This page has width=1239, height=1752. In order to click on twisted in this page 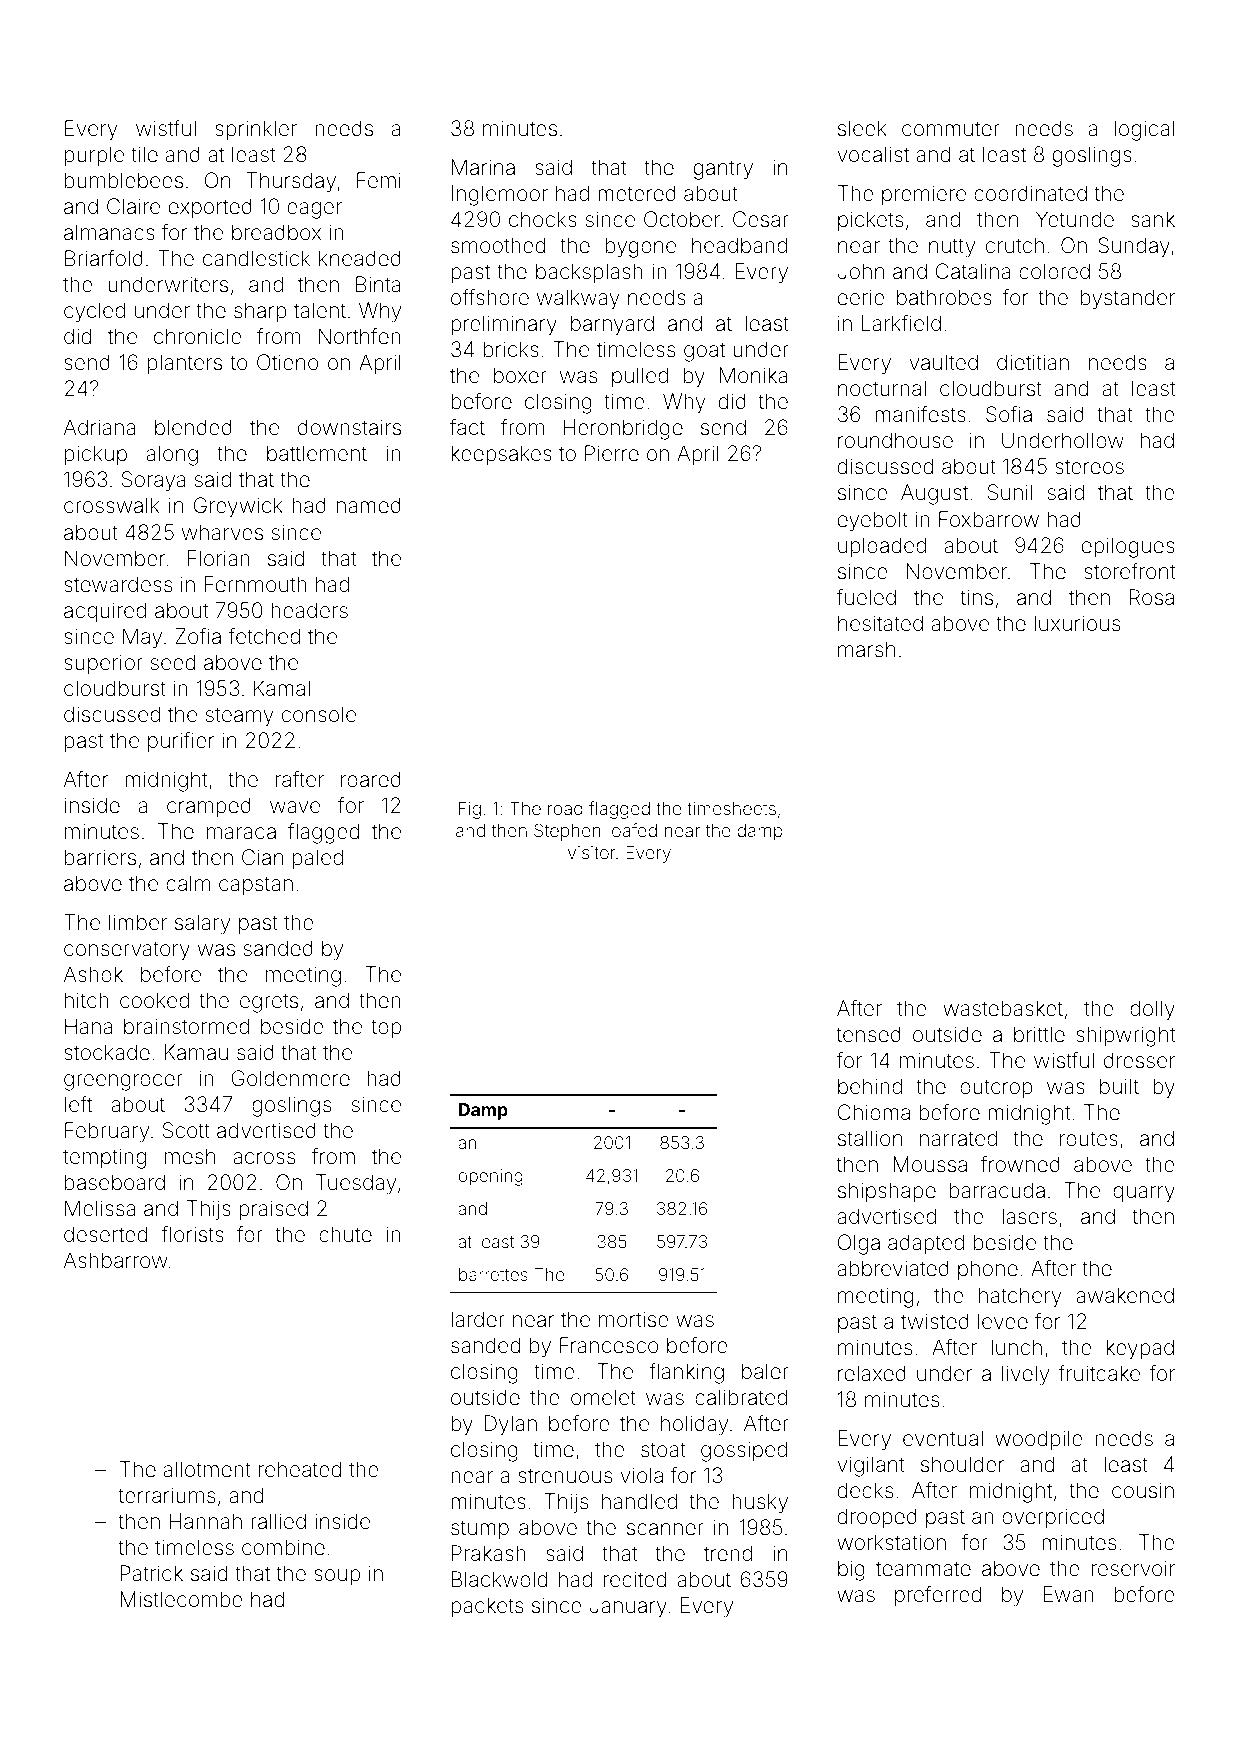, I will do `click(935, 1321)`.
